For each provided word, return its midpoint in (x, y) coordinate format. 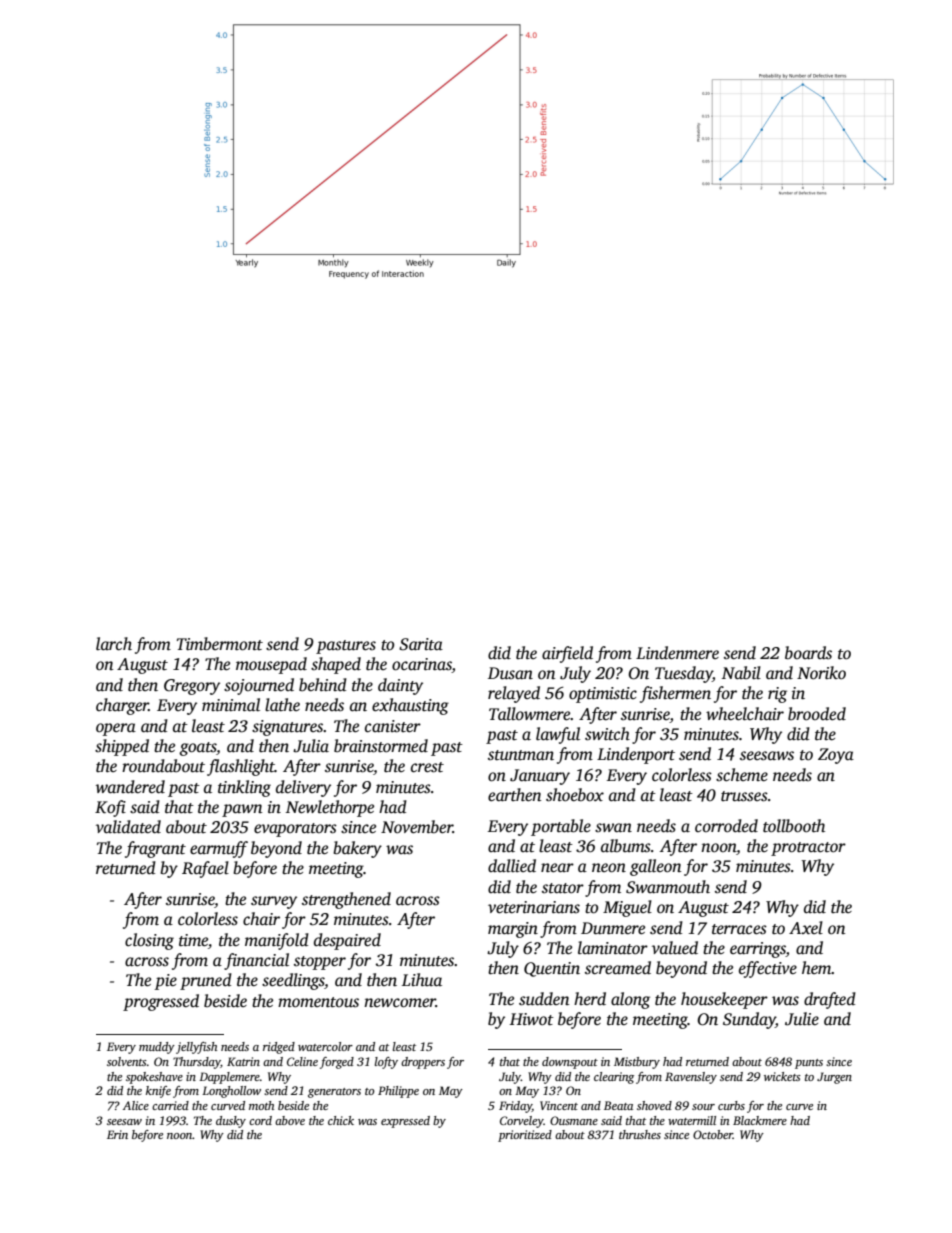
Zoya (836, 756)
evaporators (295, 830)
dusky (231, 1122)
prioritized (525, 1136)
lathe (282, 705)
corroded (726, 826)
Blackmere (760, 1120)
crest (427, 767)
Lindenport (636, 755)
